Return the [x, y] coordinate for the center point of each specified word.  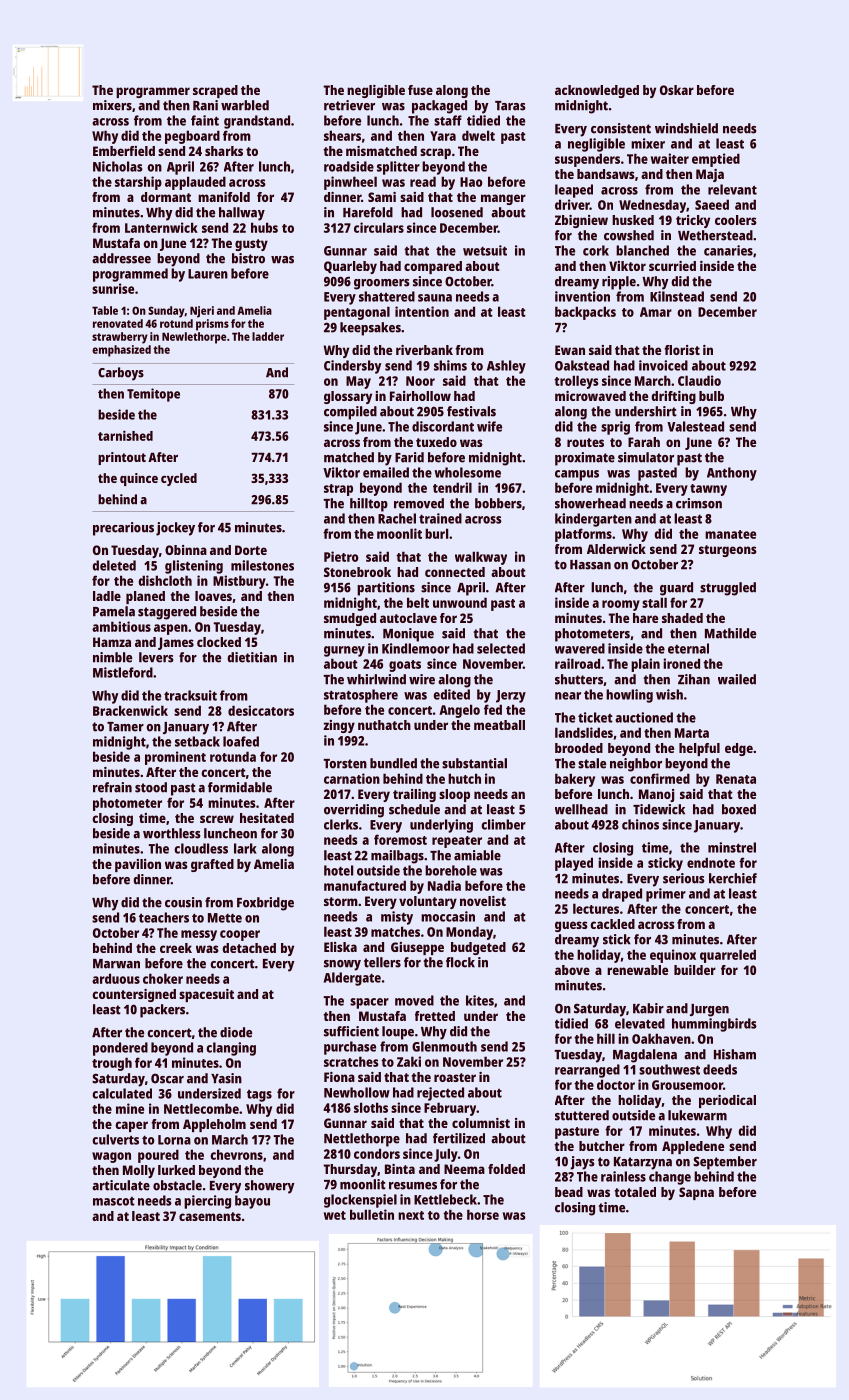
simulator [646, 457]
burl [436, 533]
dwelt [478, 135]
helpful [699, 749]
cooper [240, 935]
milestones [262, 565]
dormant [166, 197]
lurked [176, 1170]
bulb [711, 396]
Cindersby [352, 367]
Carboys [121, 374]
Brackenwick [130, 710]
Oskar [677, 90]
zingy [339, 726]
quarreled [728, 956]
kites [480, 1000]
